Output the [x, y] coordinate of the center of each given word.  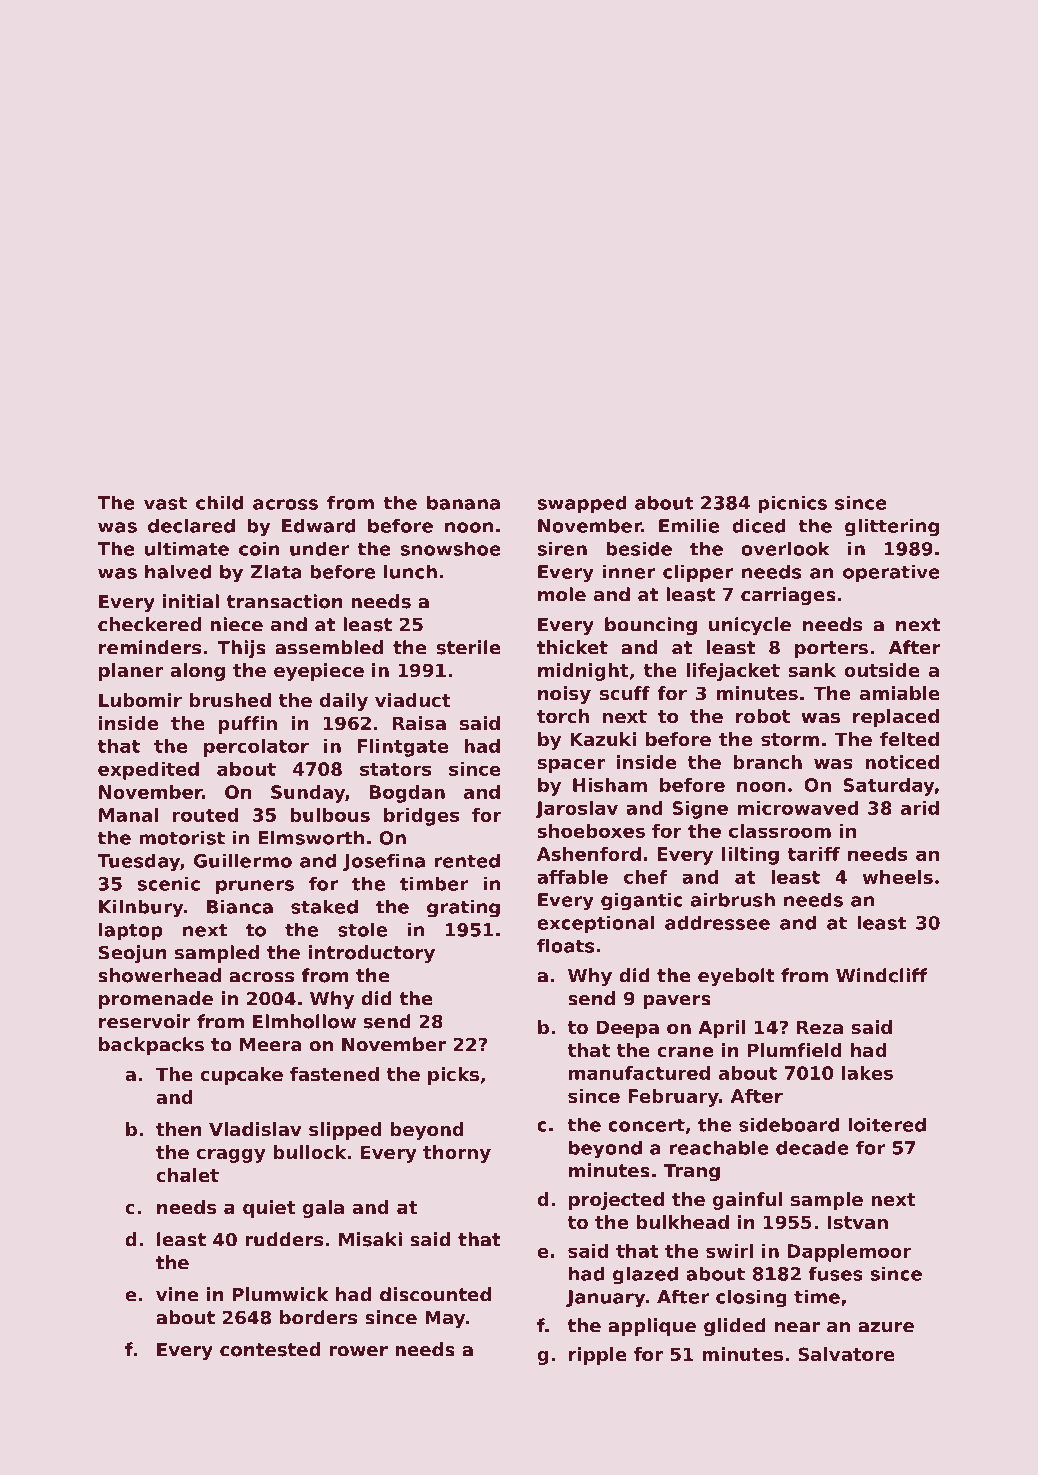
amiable [900, 693]
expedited [148, 771]
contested [270, 1349]
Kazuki [603, 739]
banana [463, 502]
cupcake [241, 1076]
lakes [867, 1073]
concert [646, 1125]
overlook [785, 548]
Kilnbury [141, 908]
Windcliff [881, 975]
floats [565, 945]
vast [165, 503]
